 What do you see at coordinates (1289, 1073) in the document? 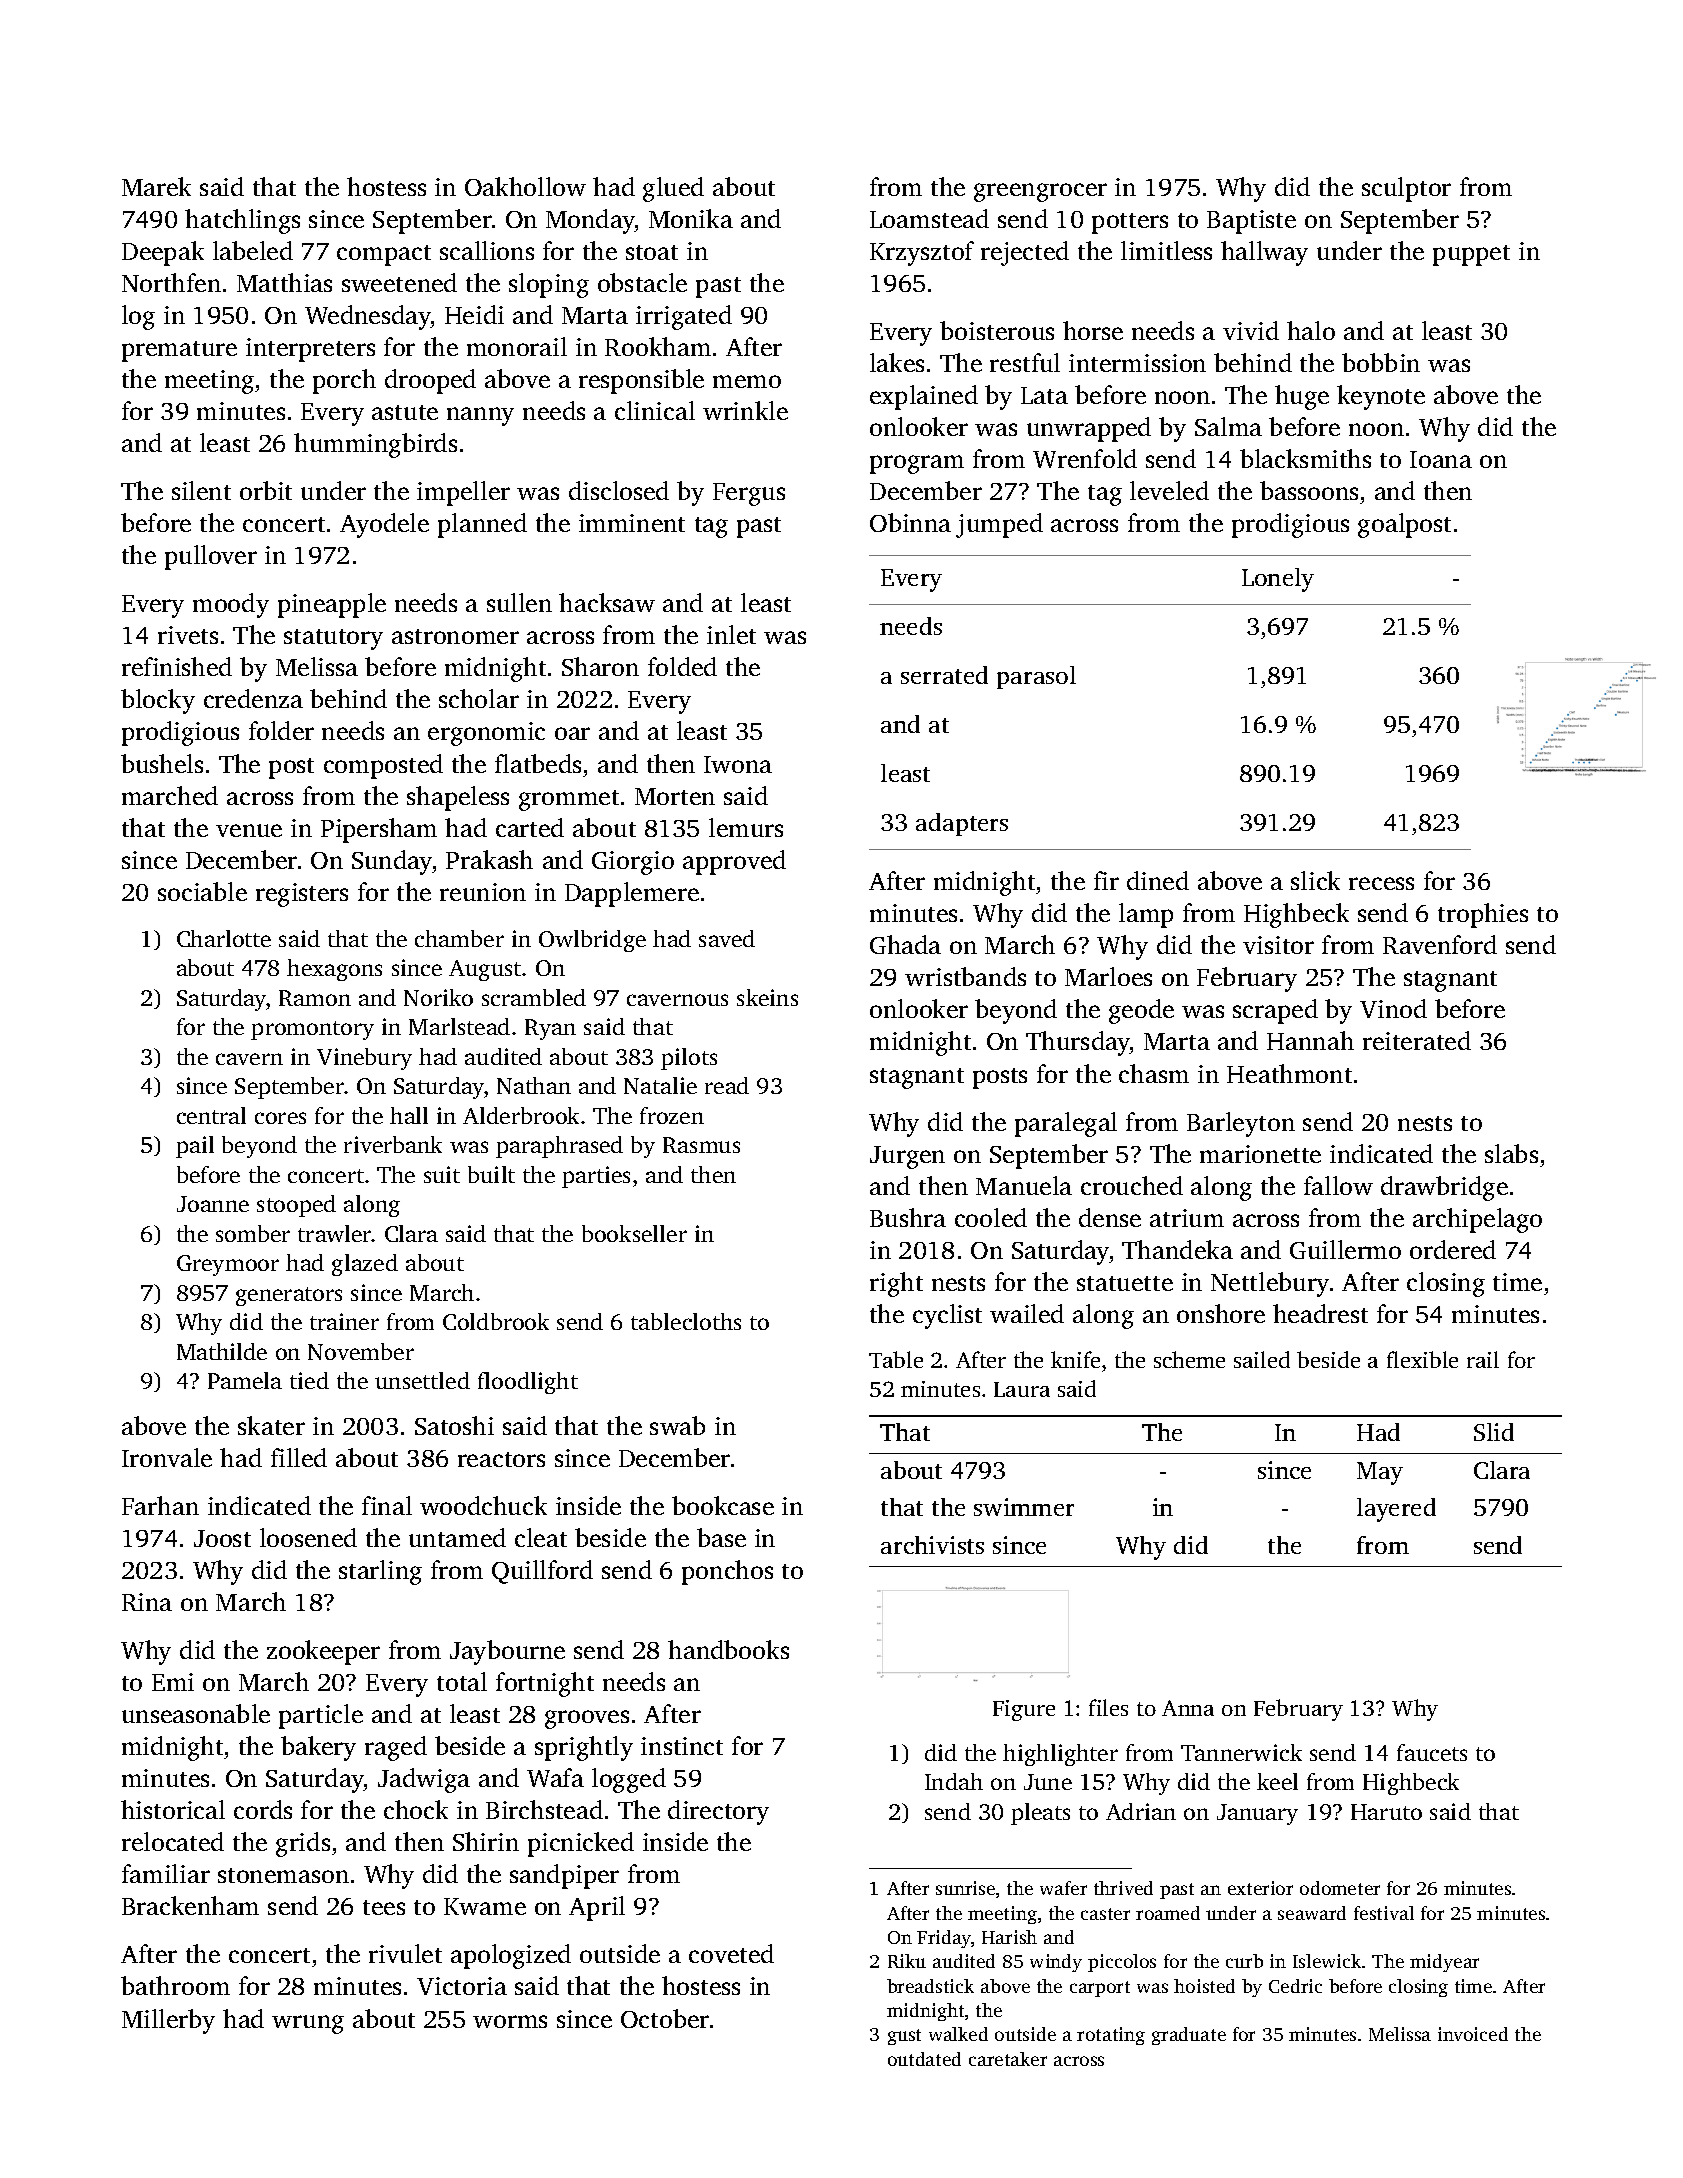
I see `Heathmont` at bounding box center [1289, 1073].
